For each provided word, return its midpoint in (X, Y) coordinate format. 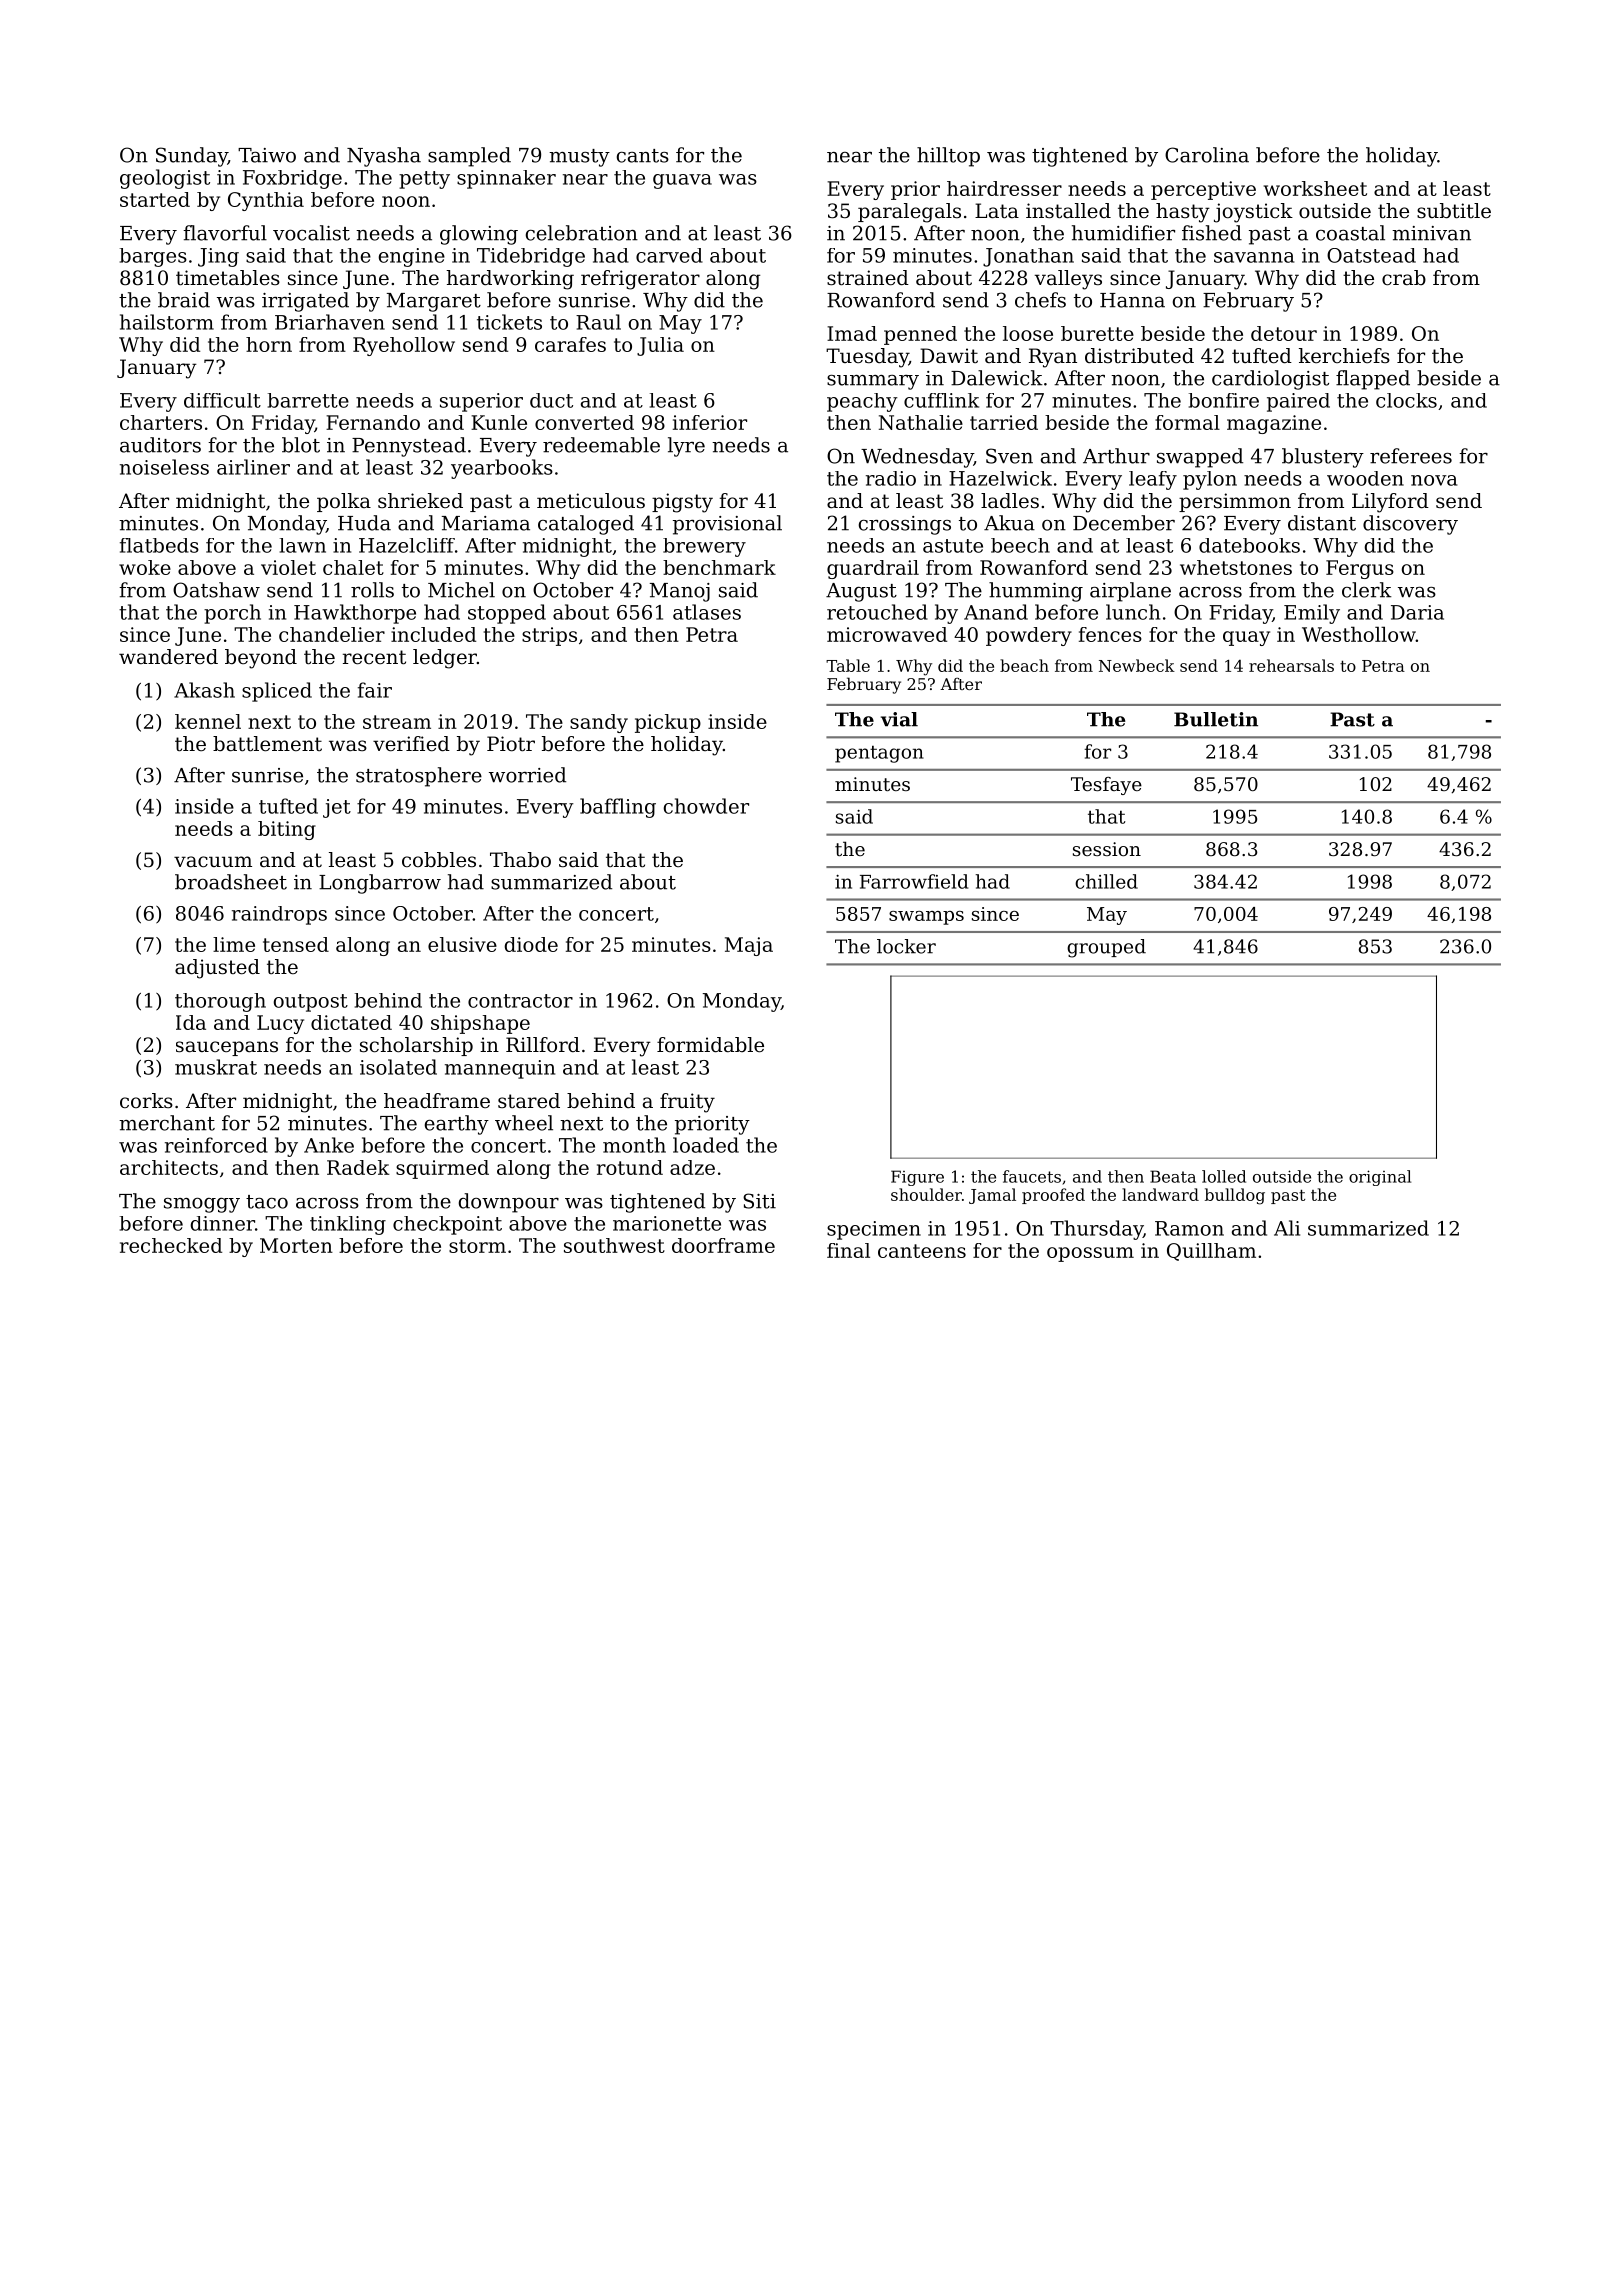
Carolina (1207, 155)
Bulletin (1216, 719)
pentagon (879, 754)
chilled (1106, 881)
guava (682, 181)
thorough (220, 1002)
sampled (469, 157)
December (1124, 523)
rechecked (171, 1245)
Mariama (486, 523)
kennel (208, 721)
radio (891, 478)
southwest (614, 1245)
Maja (749, 946)
